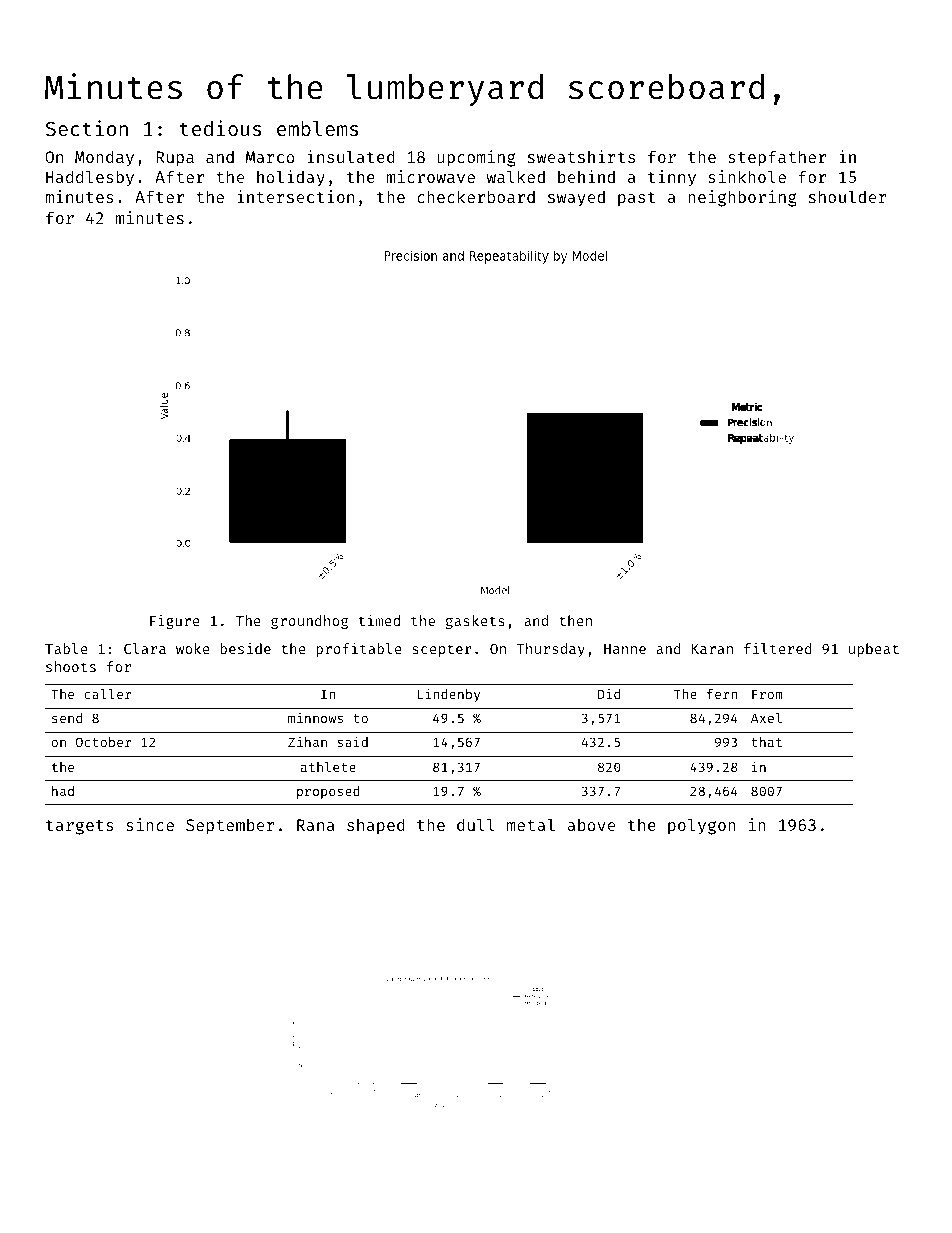 The height and width of the screenshot is (1233, 952). Describe the element at coordinates (476, 196) in the screenshot. I see `checkerboard` at that location.
